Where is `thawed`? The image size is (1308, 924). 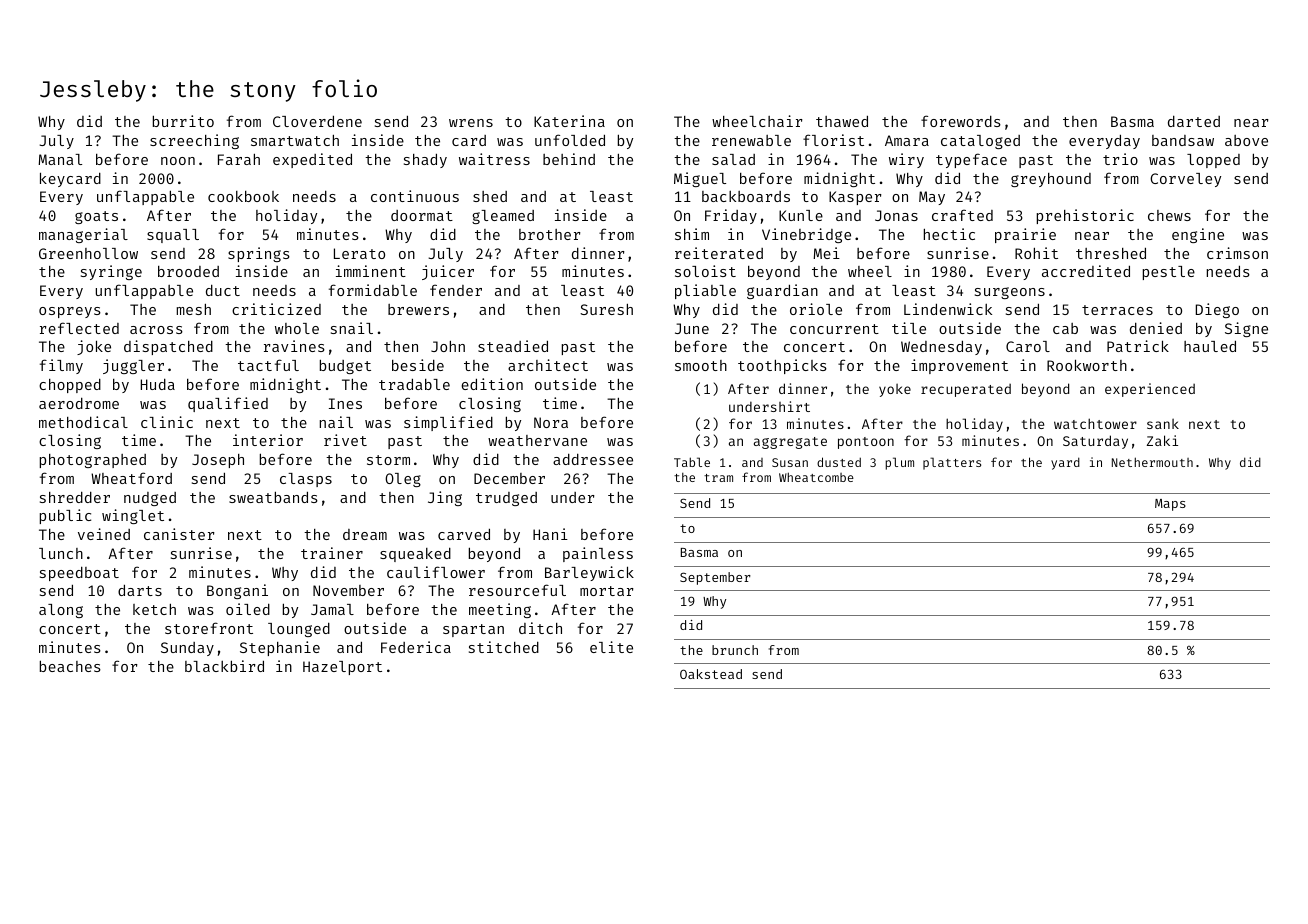
thawed is located at coordinates (842, 121).
